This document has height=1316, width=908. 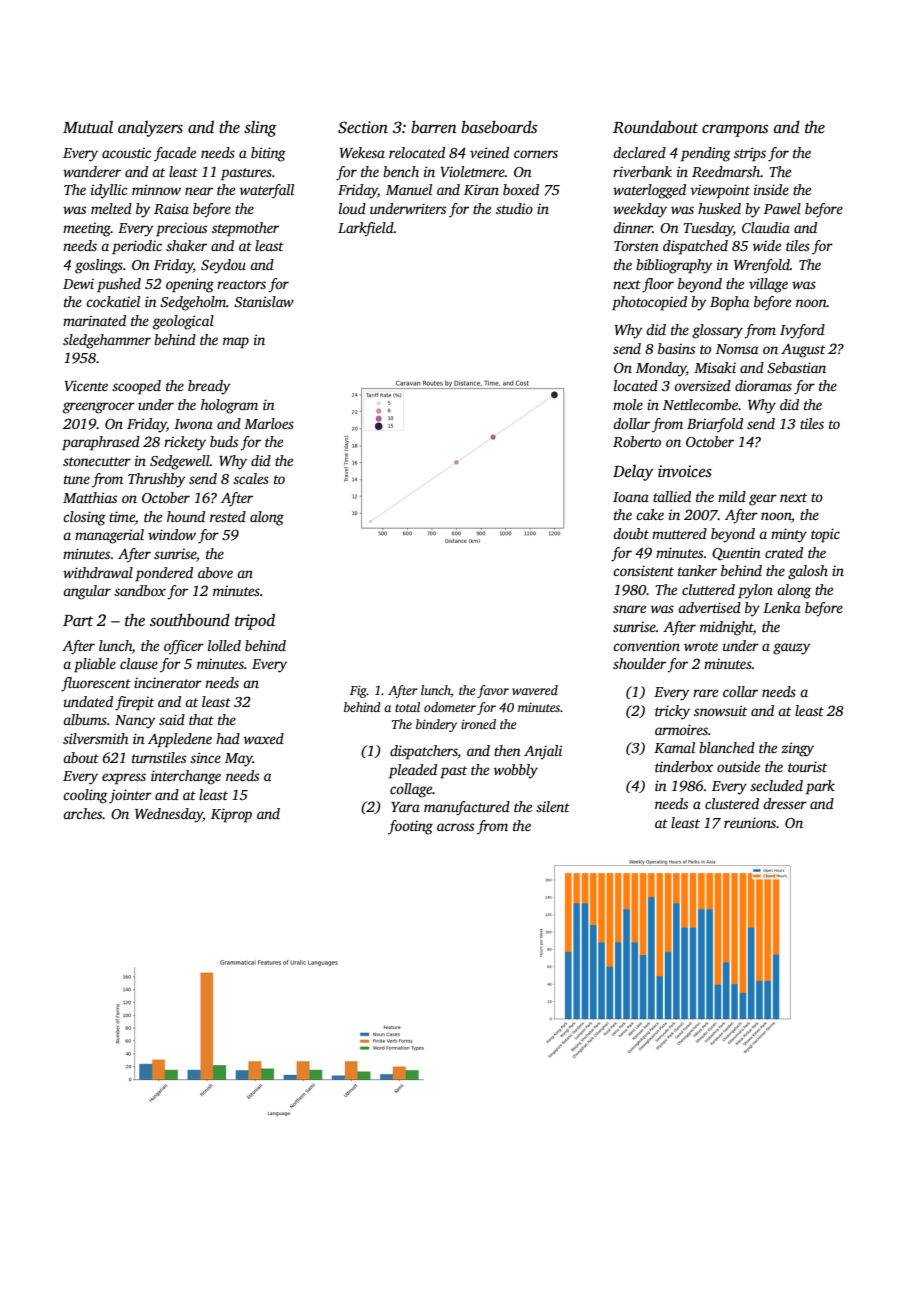 I want to click on window, so click(x=172, y=534).
